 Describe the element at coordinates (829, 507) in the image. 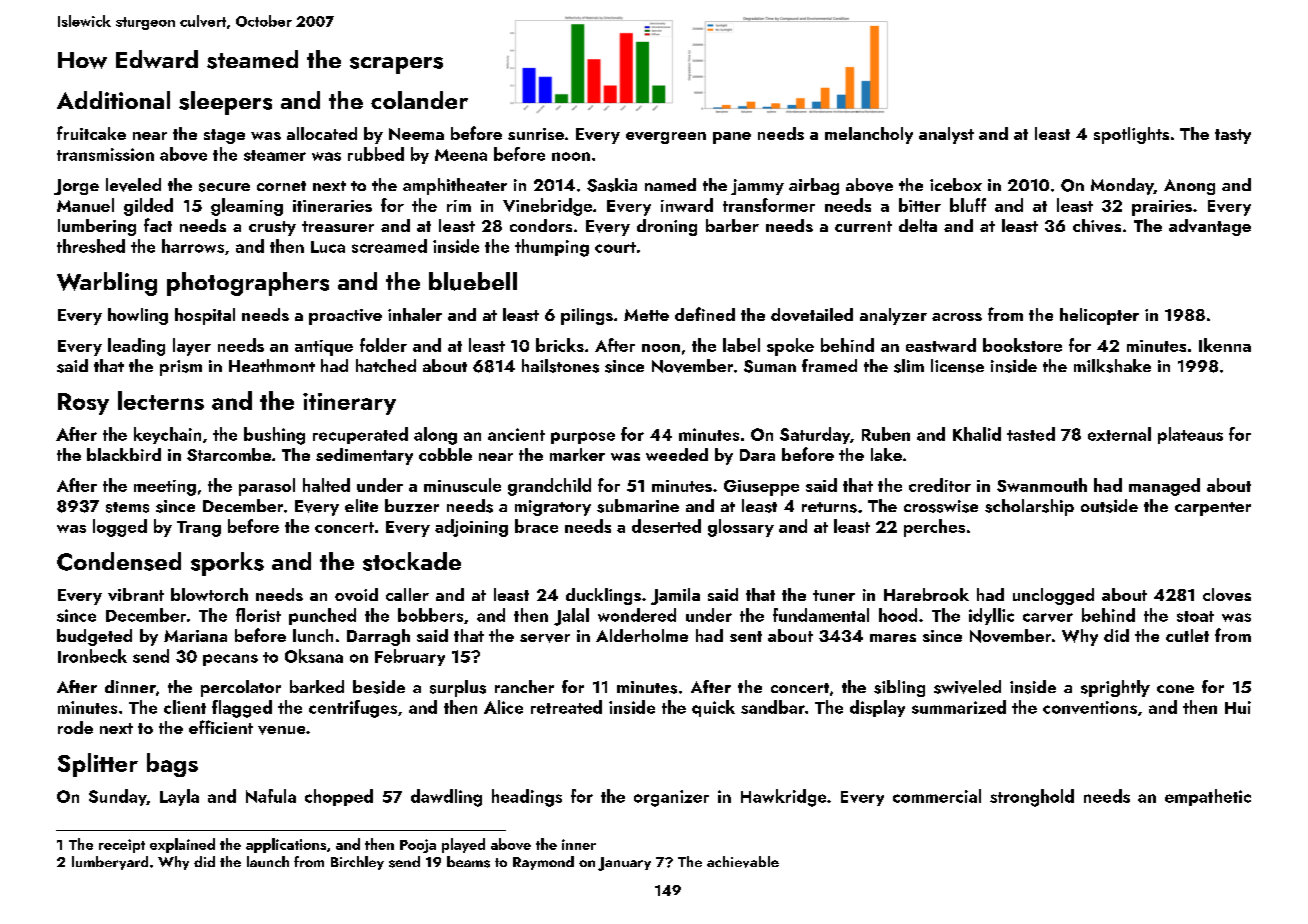

I see `returns` at that location.
